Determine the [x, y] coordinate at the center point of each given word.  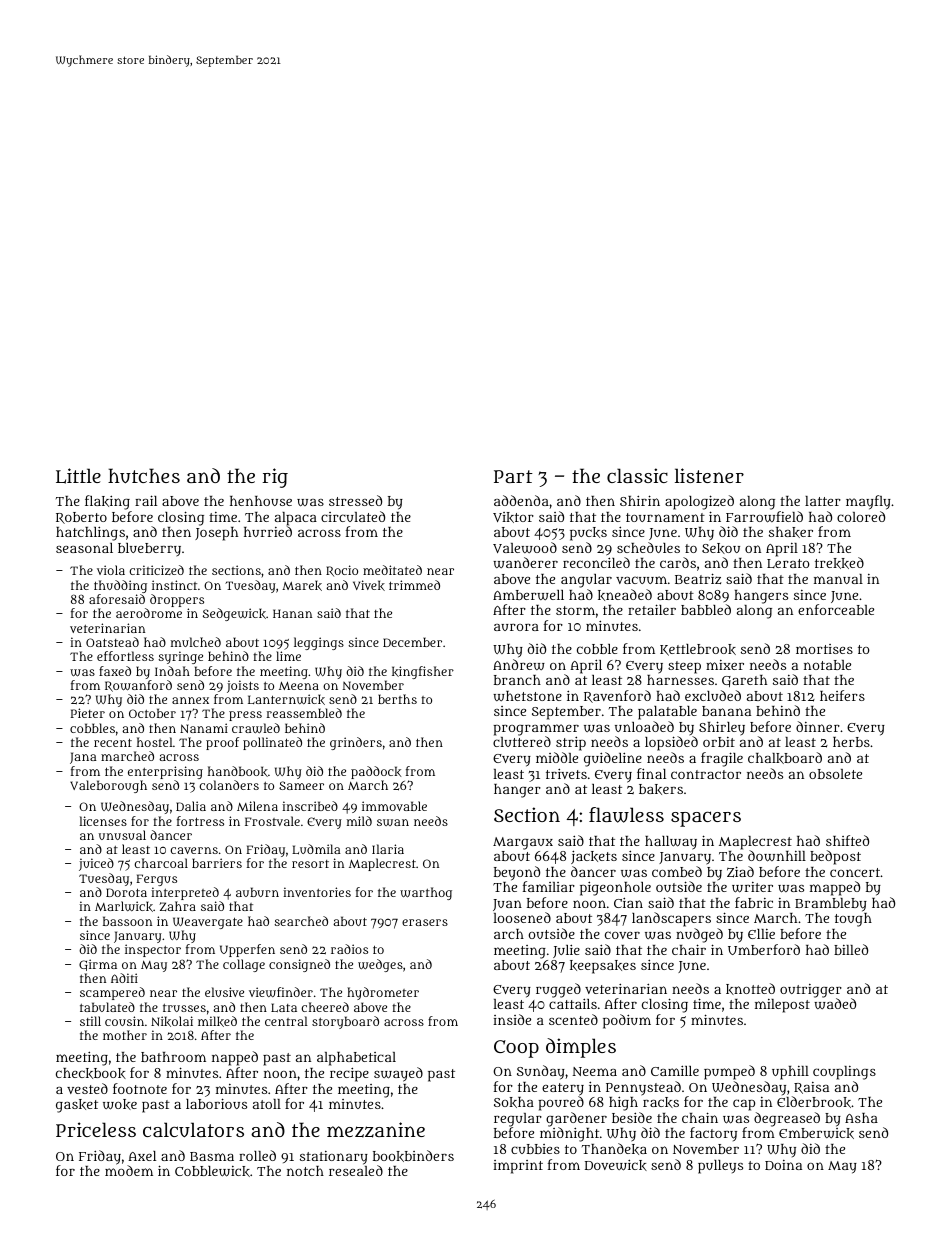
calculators [193, 1130]
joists [243, 686]
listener [709, 475]
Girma [98, 965]
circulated [353, 516]
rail [146, 500]
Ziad [740, 872]
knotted [750, 989]
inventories [317, 892]
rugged [558, 990]
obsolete [835, 774]
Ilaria [388, 849]
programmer [536, 730]
